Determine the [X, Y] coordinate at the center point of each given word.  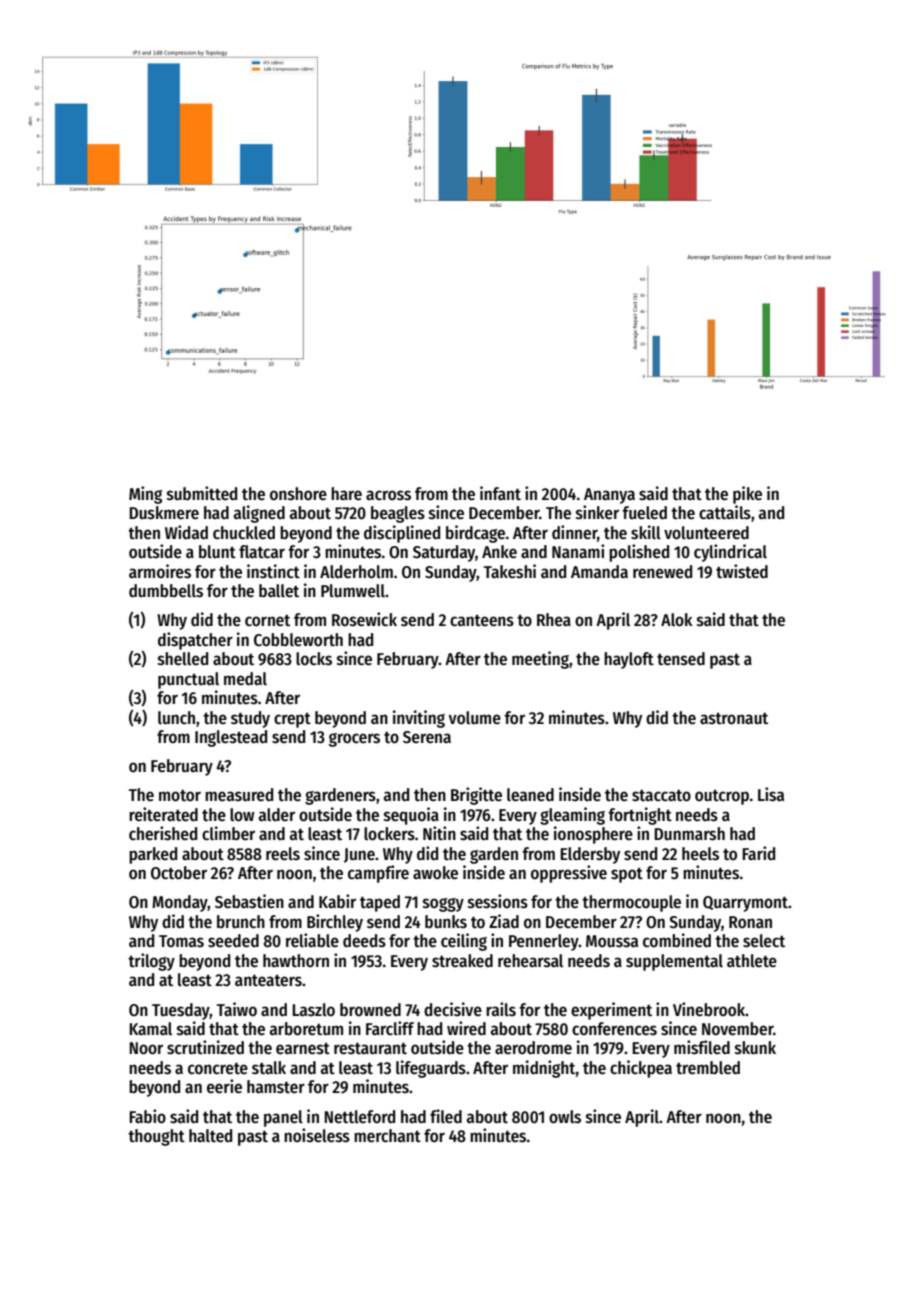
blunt [217, 552]
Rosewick [364, 619]
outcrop [722, 797]
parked [153, 855]
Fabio [147, 1116]
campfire [378, 874]
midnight [544, 1069]
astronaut [734, 718]
